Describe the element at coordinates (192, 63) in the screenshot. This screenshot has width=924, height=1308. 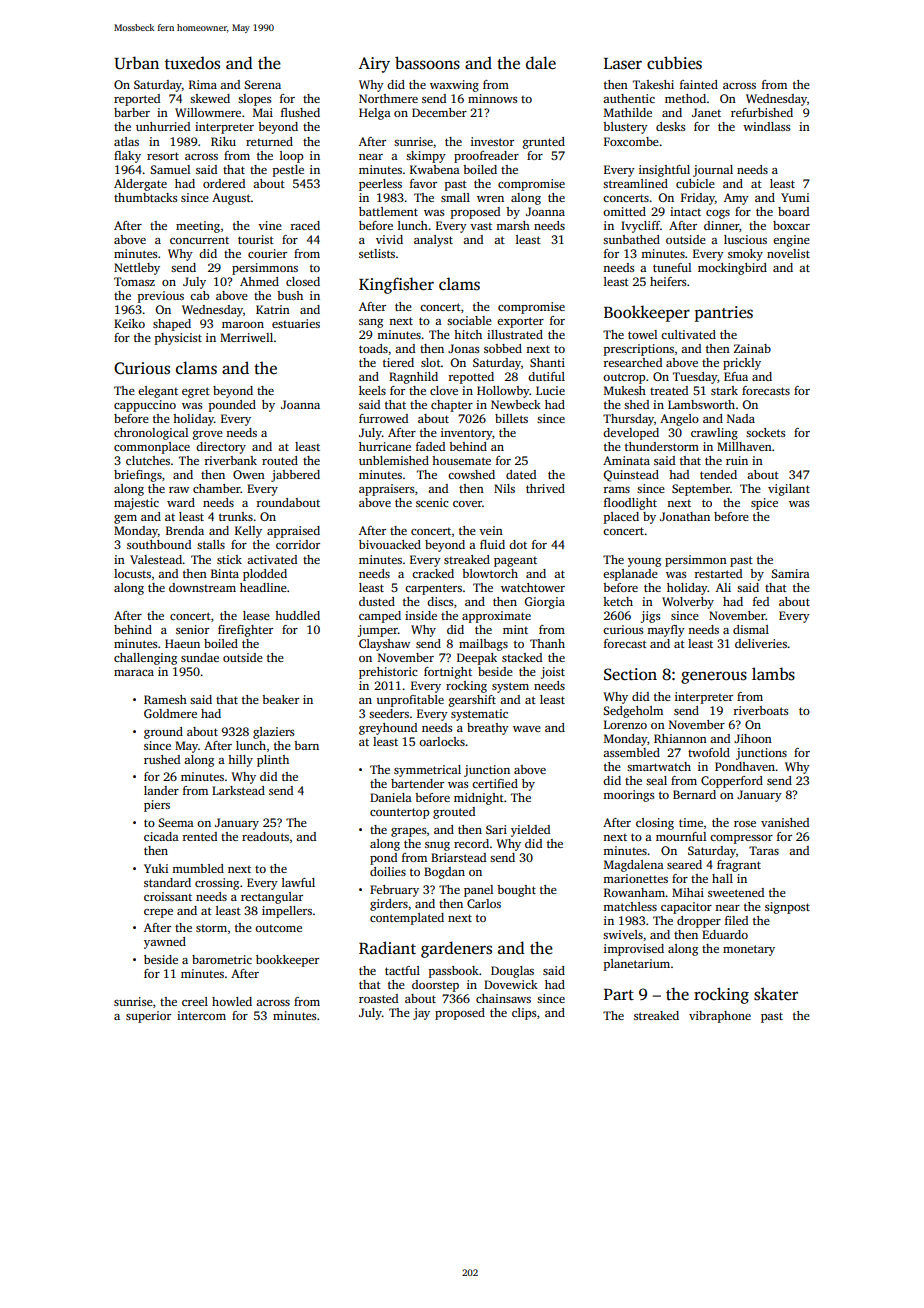
I see `tuxedos` at that location.
